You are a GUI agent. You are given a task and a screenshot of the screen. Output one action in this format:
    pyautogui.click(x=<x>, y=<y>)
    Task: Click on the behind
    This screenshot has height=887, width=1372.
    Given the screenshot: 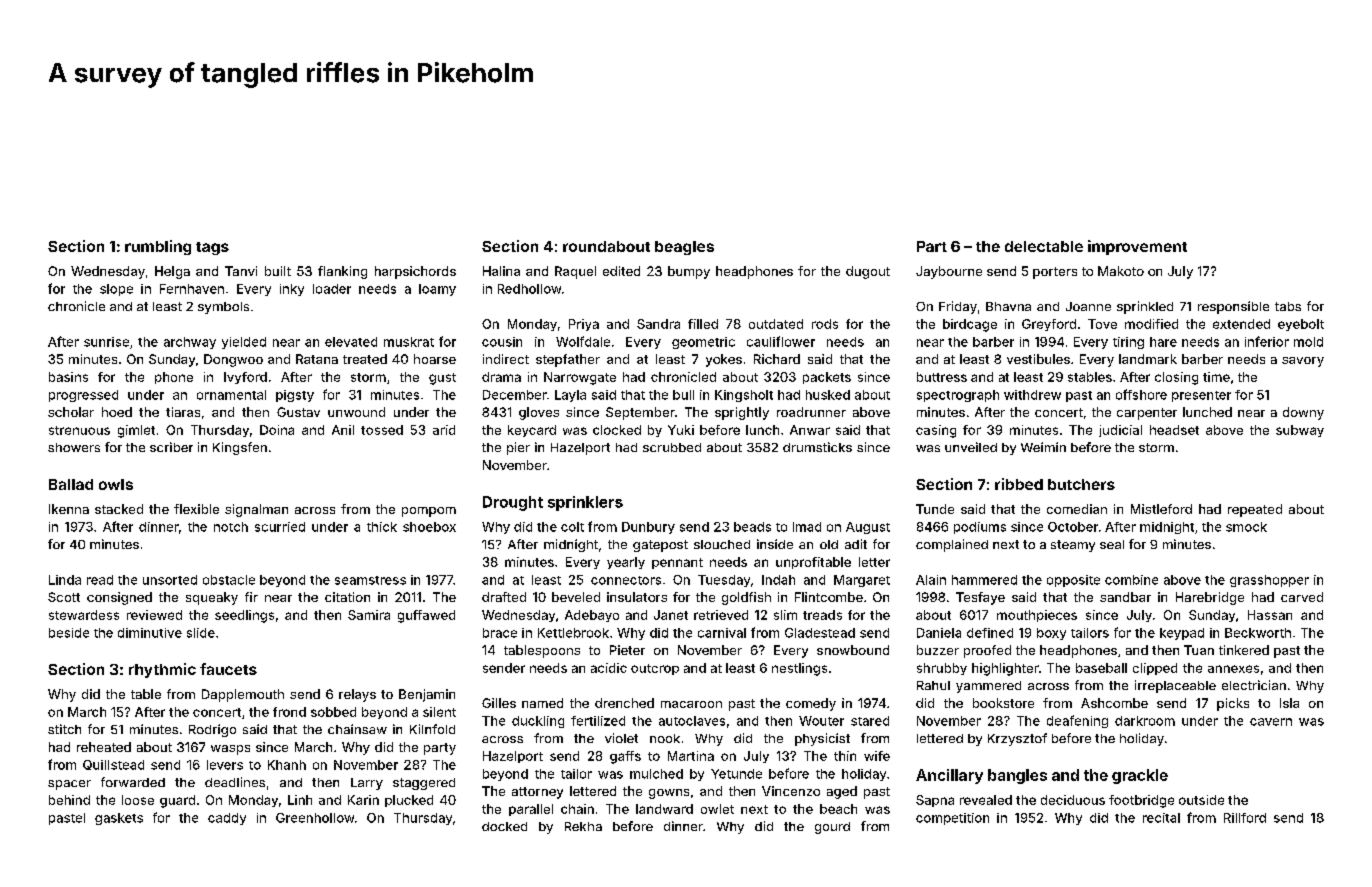 What is the action you would take?
    pyautogui.click(x=69, y=800)
